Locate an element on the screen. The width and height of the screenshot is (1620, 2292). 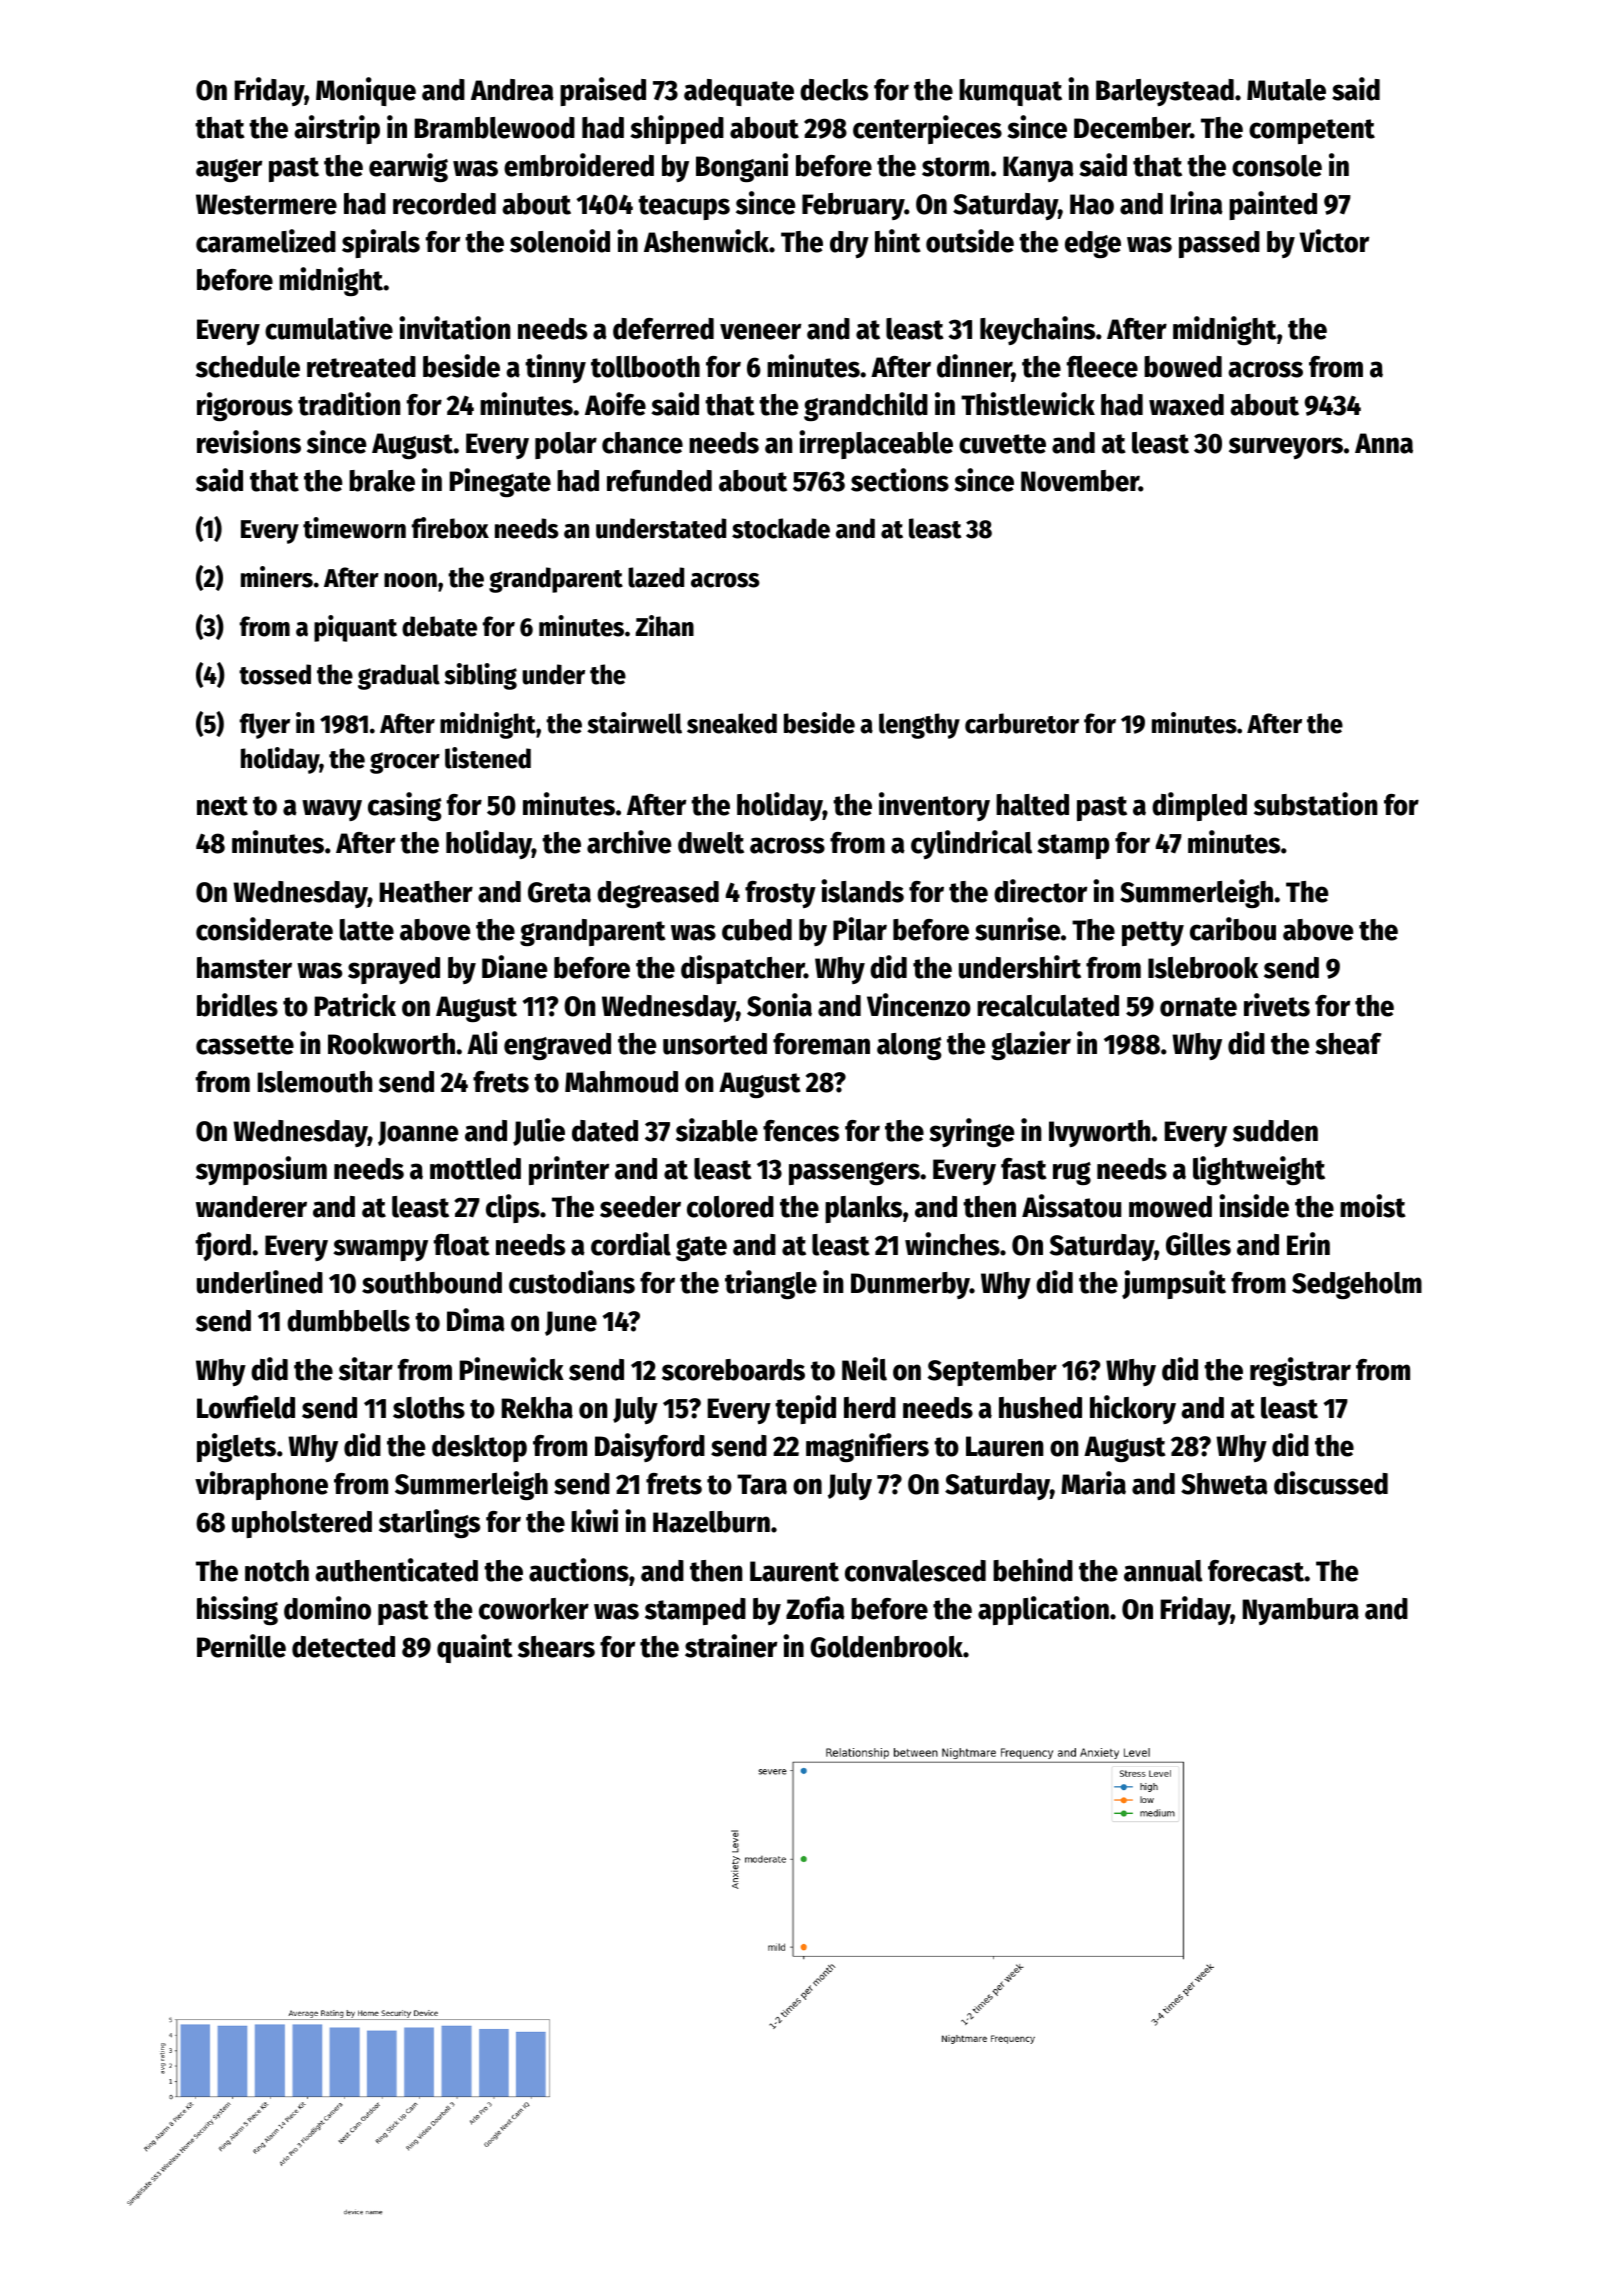
annual is located at coordinates (1163, 1571).
